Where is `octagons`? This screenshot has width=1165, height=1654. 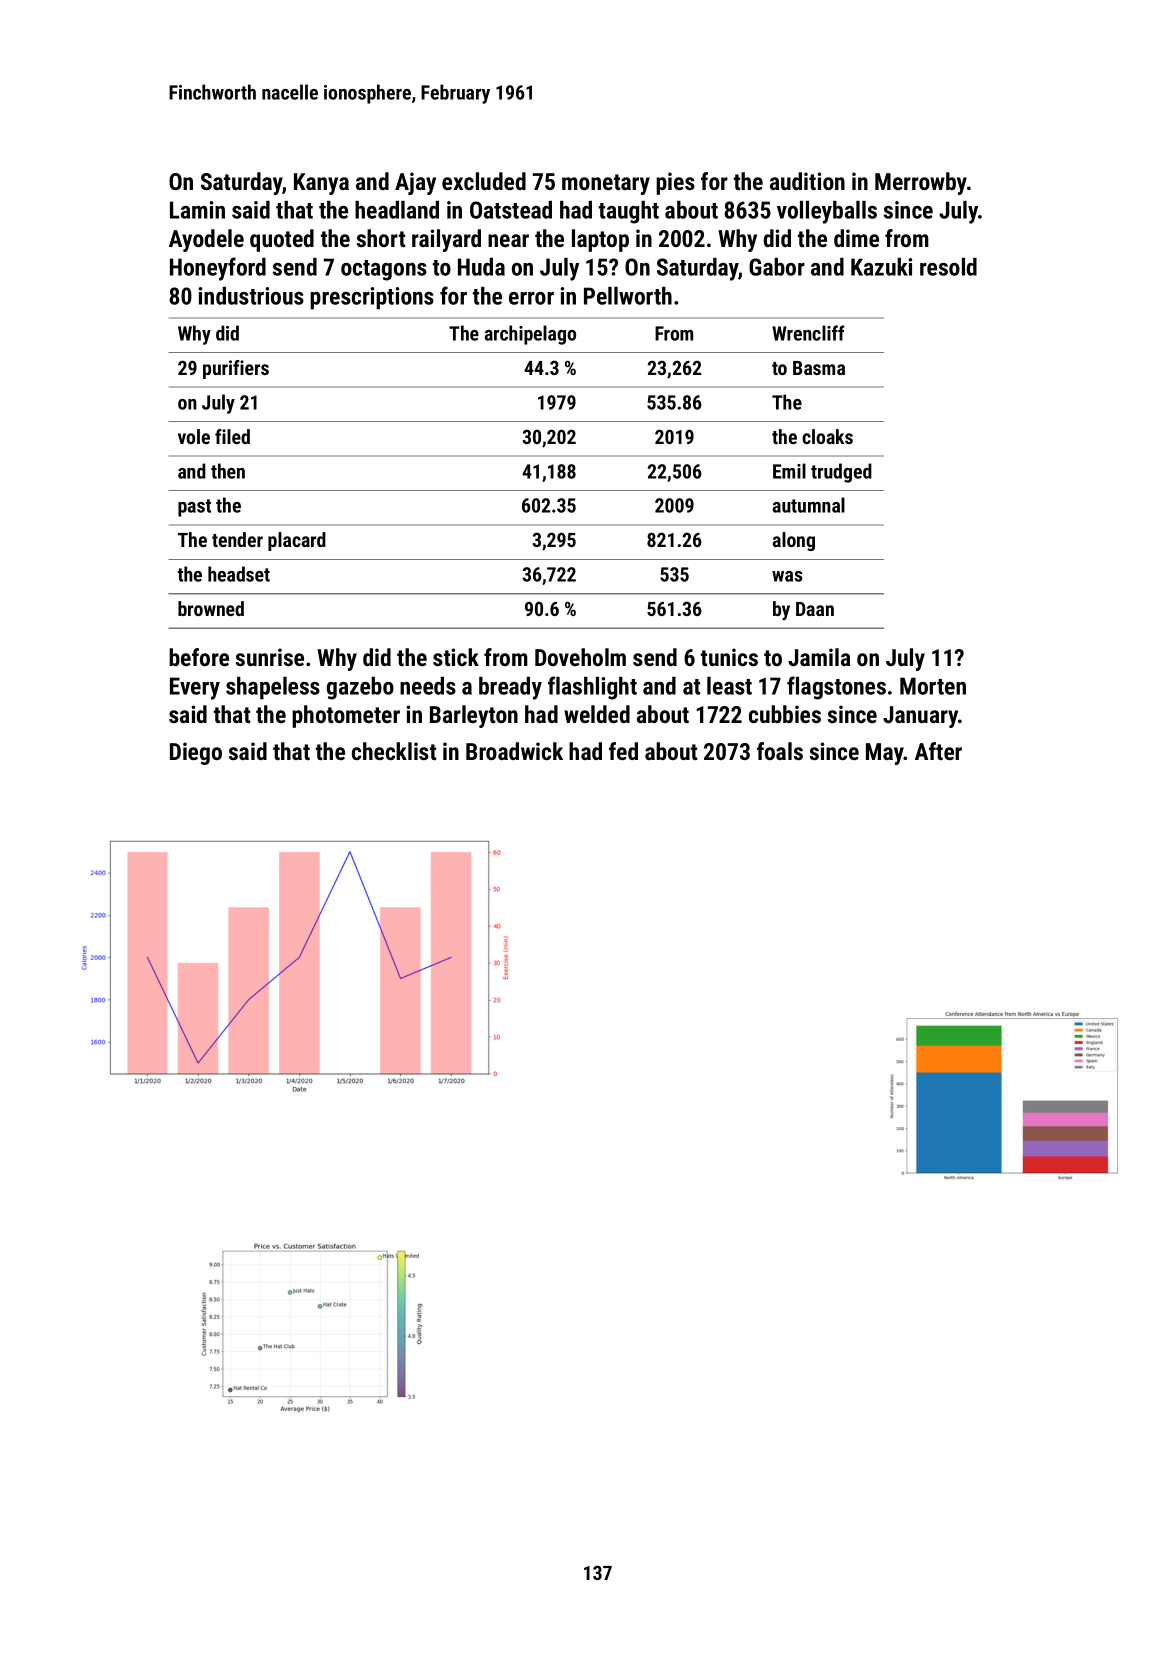 octagons is located at coordinates (384, 270).
